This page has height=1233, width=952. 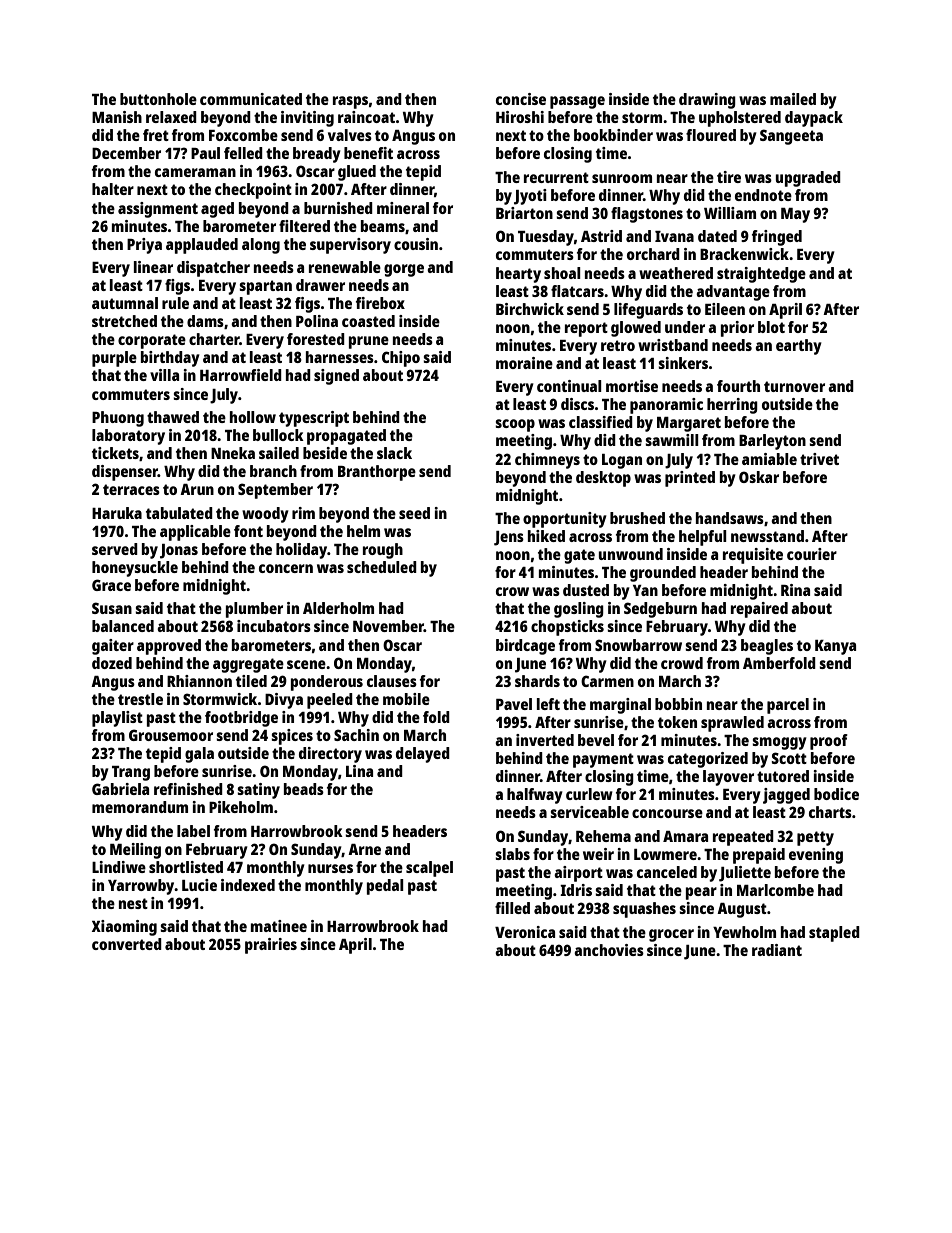 I want to click on checkpoint, so click(x=253, y=191).
